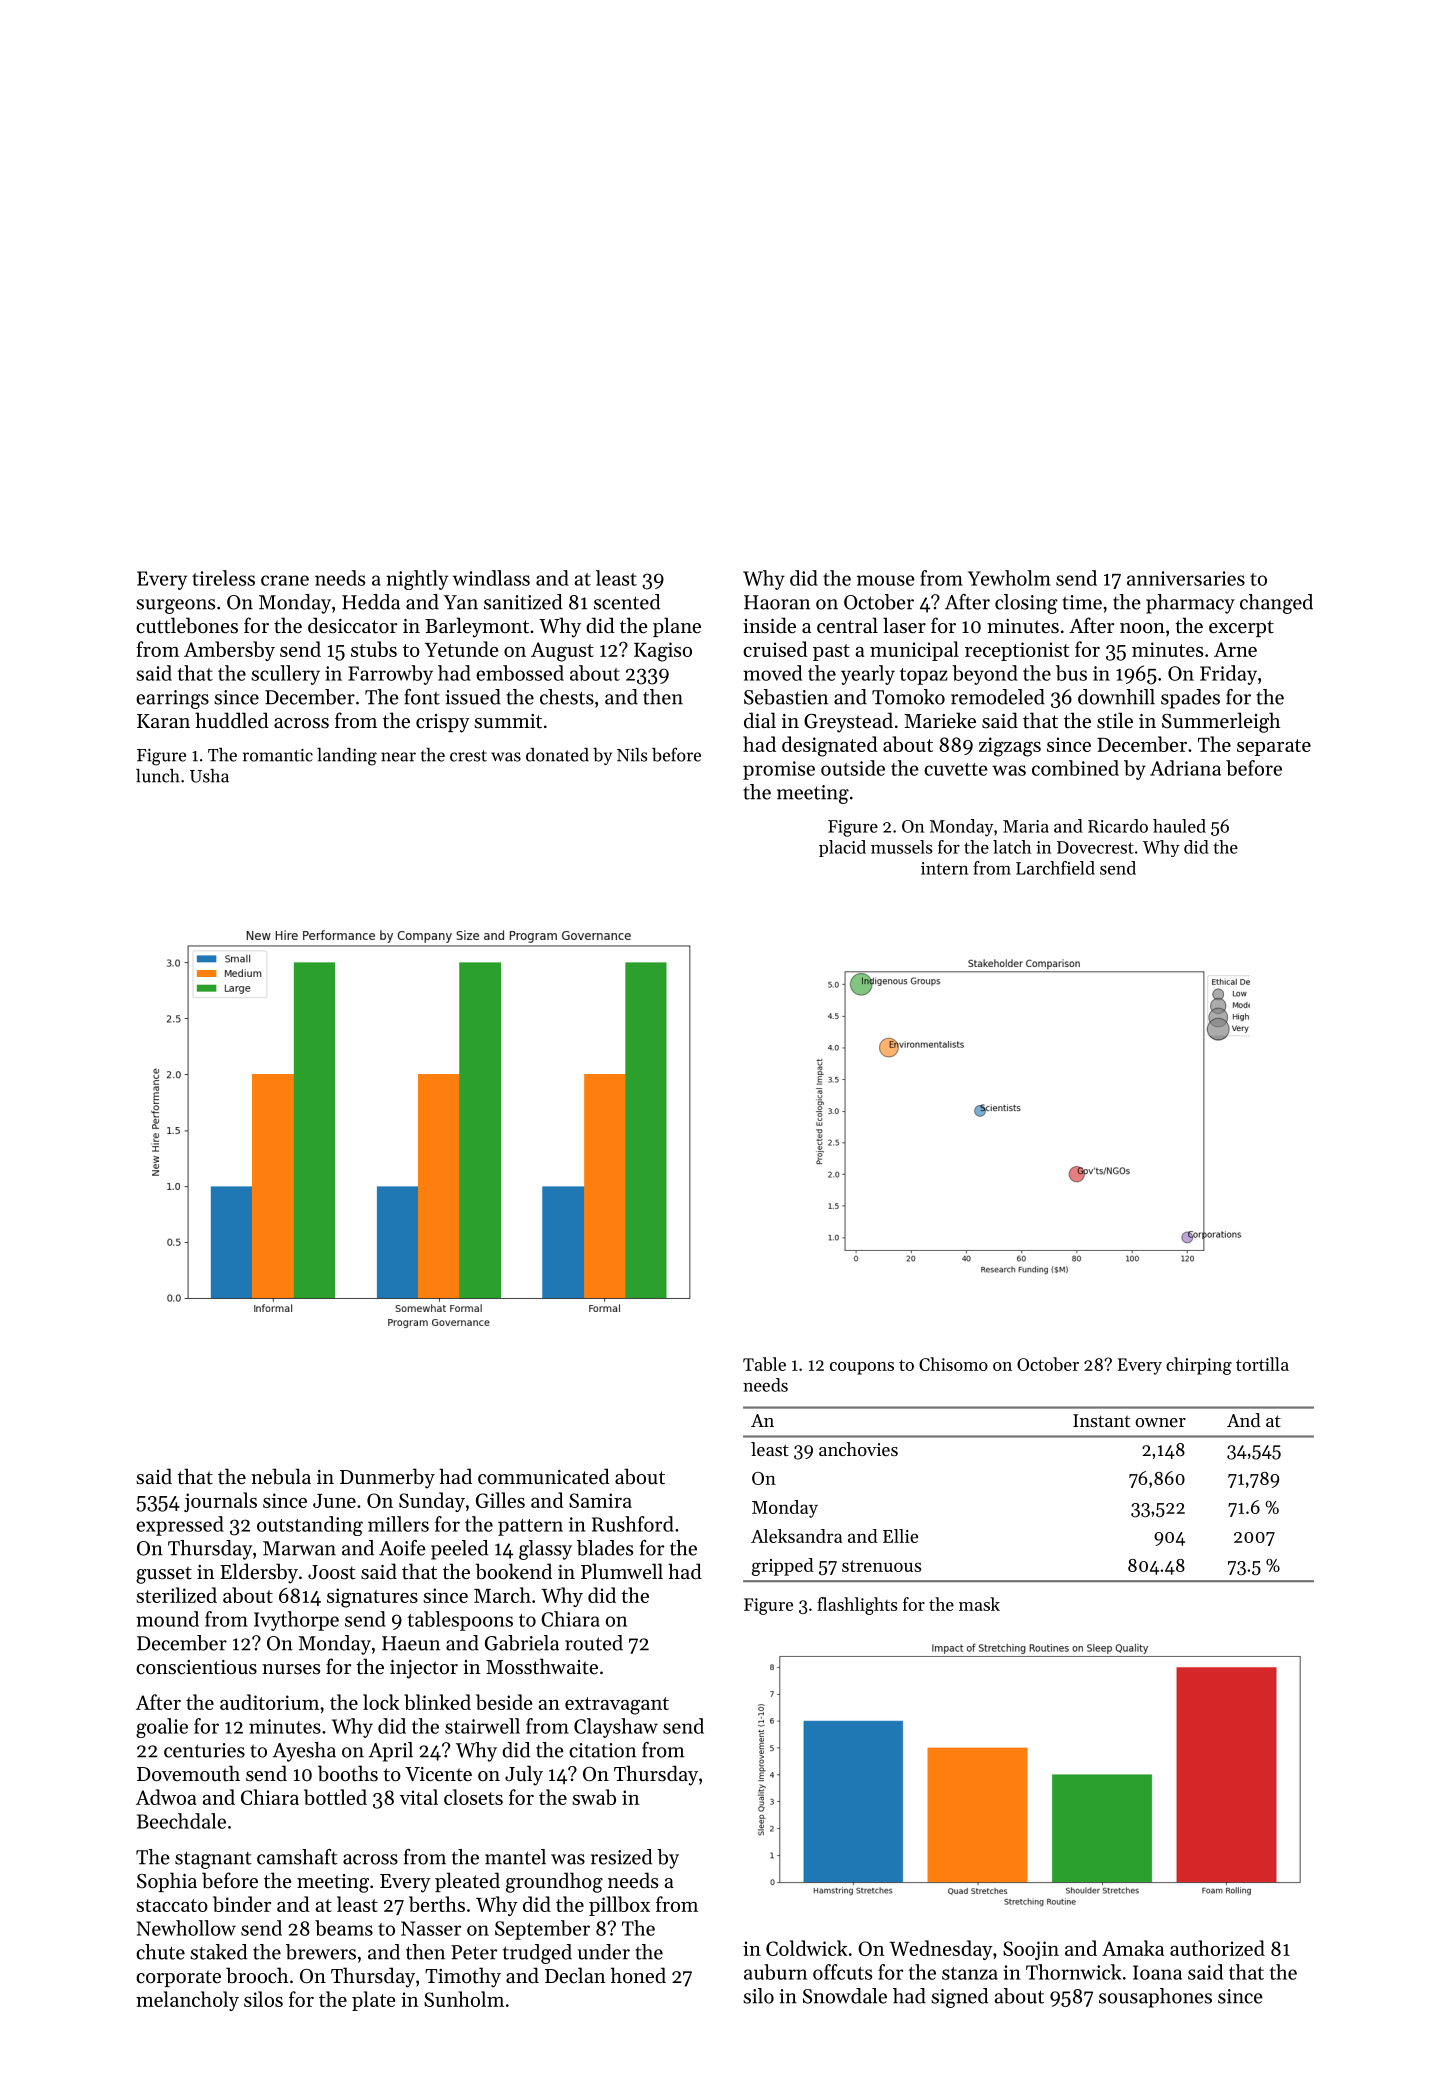 Image resolution: width=1450 pixels, height=2100 pixels. What do you see at coordinates (473, 697) in the document?
I see `issued` at bounding box center [473, 697].
